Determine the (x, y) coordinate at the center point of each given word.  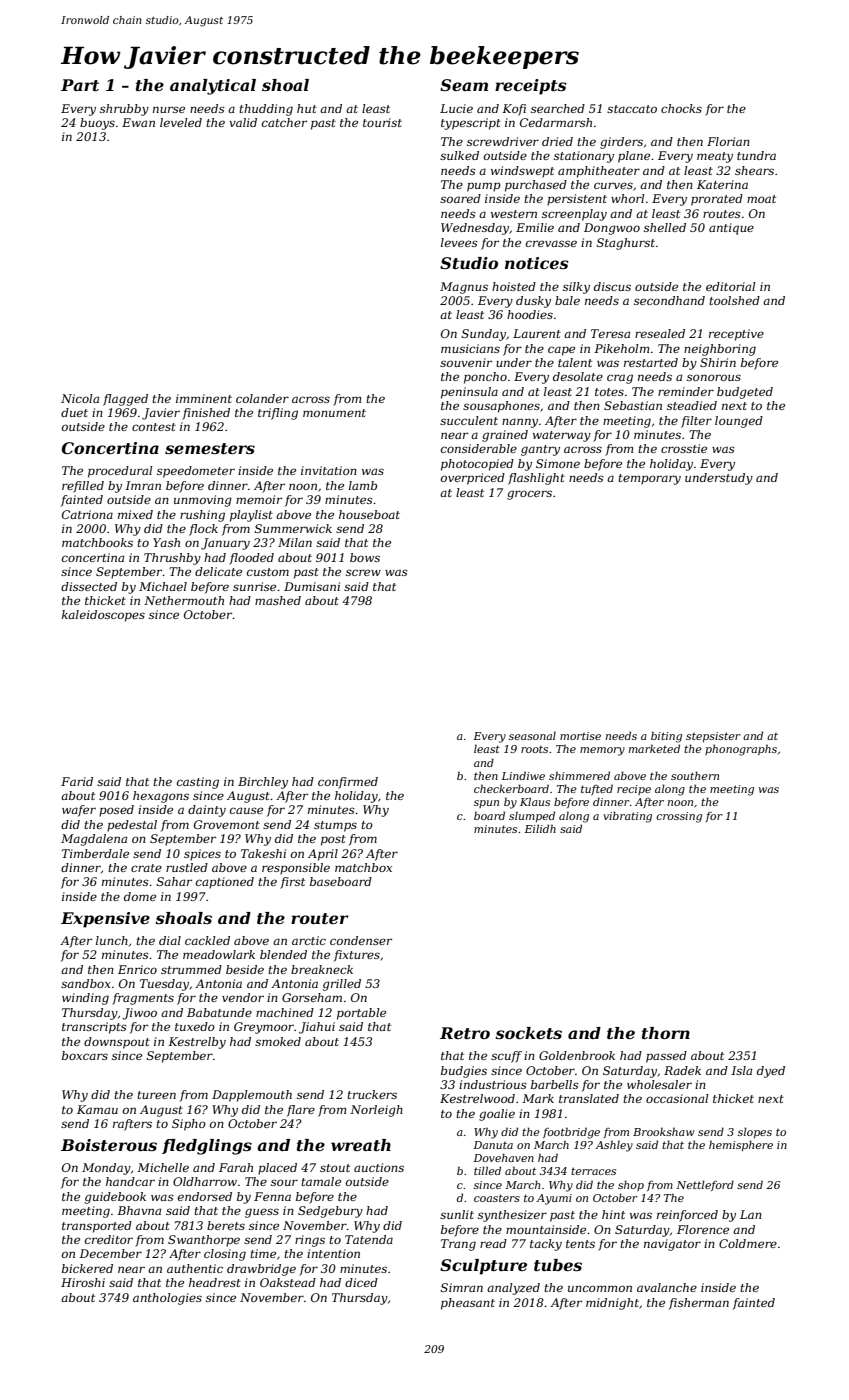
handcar (130, 1181)
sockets (528, 1033)
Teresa (610, 333)
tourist (382, 122)
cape (561, 351)
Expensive (105, 920)
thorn (666, 1033)
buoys (97, 124)
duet (74, 412)
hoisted (514, 286)
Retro (465, 1033)
